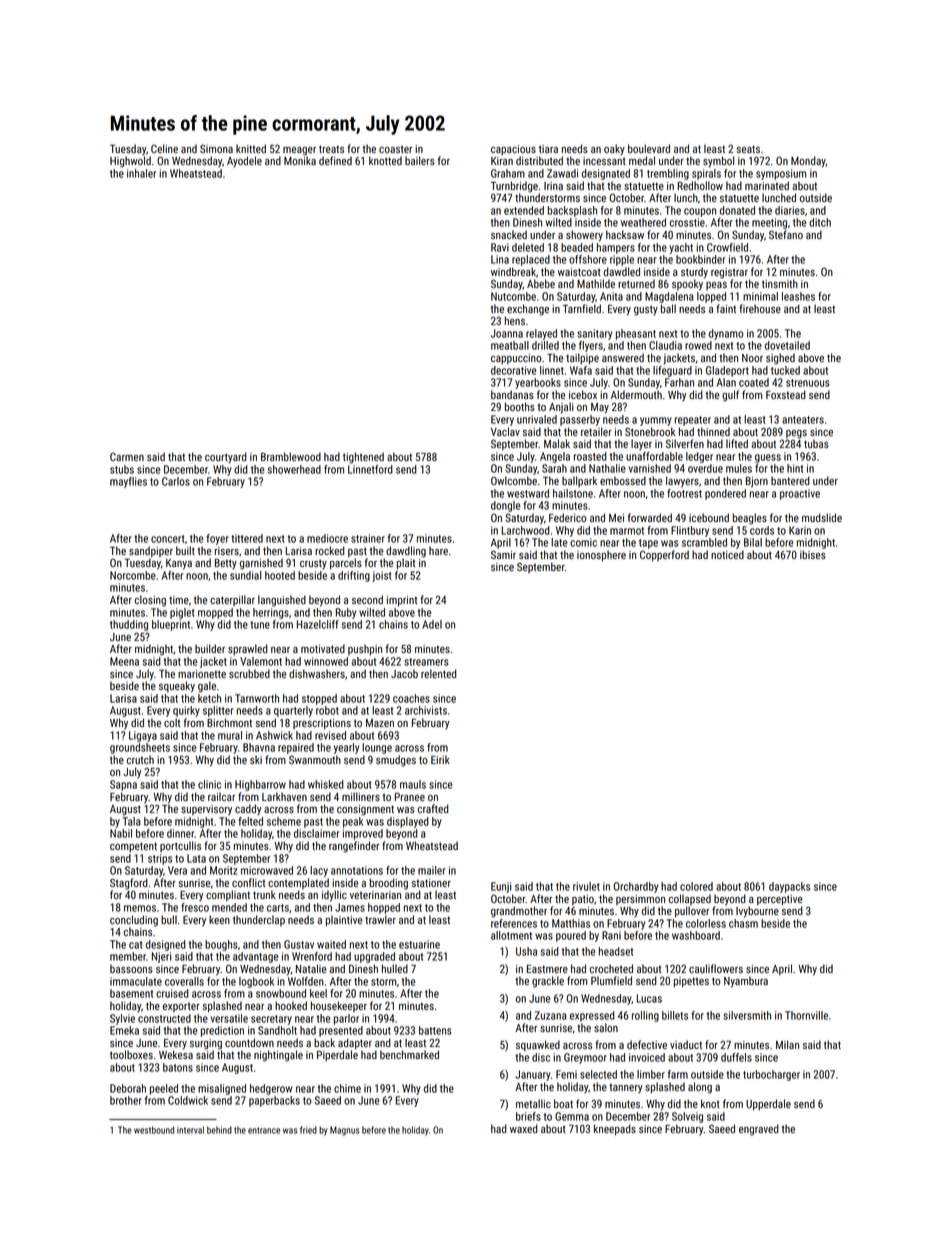 Image resolution: width=952 pixels, height=1233 pixels. Describe the element at coordinates (727, 371) in the screenshot. I see `Gladeport` at that location.
